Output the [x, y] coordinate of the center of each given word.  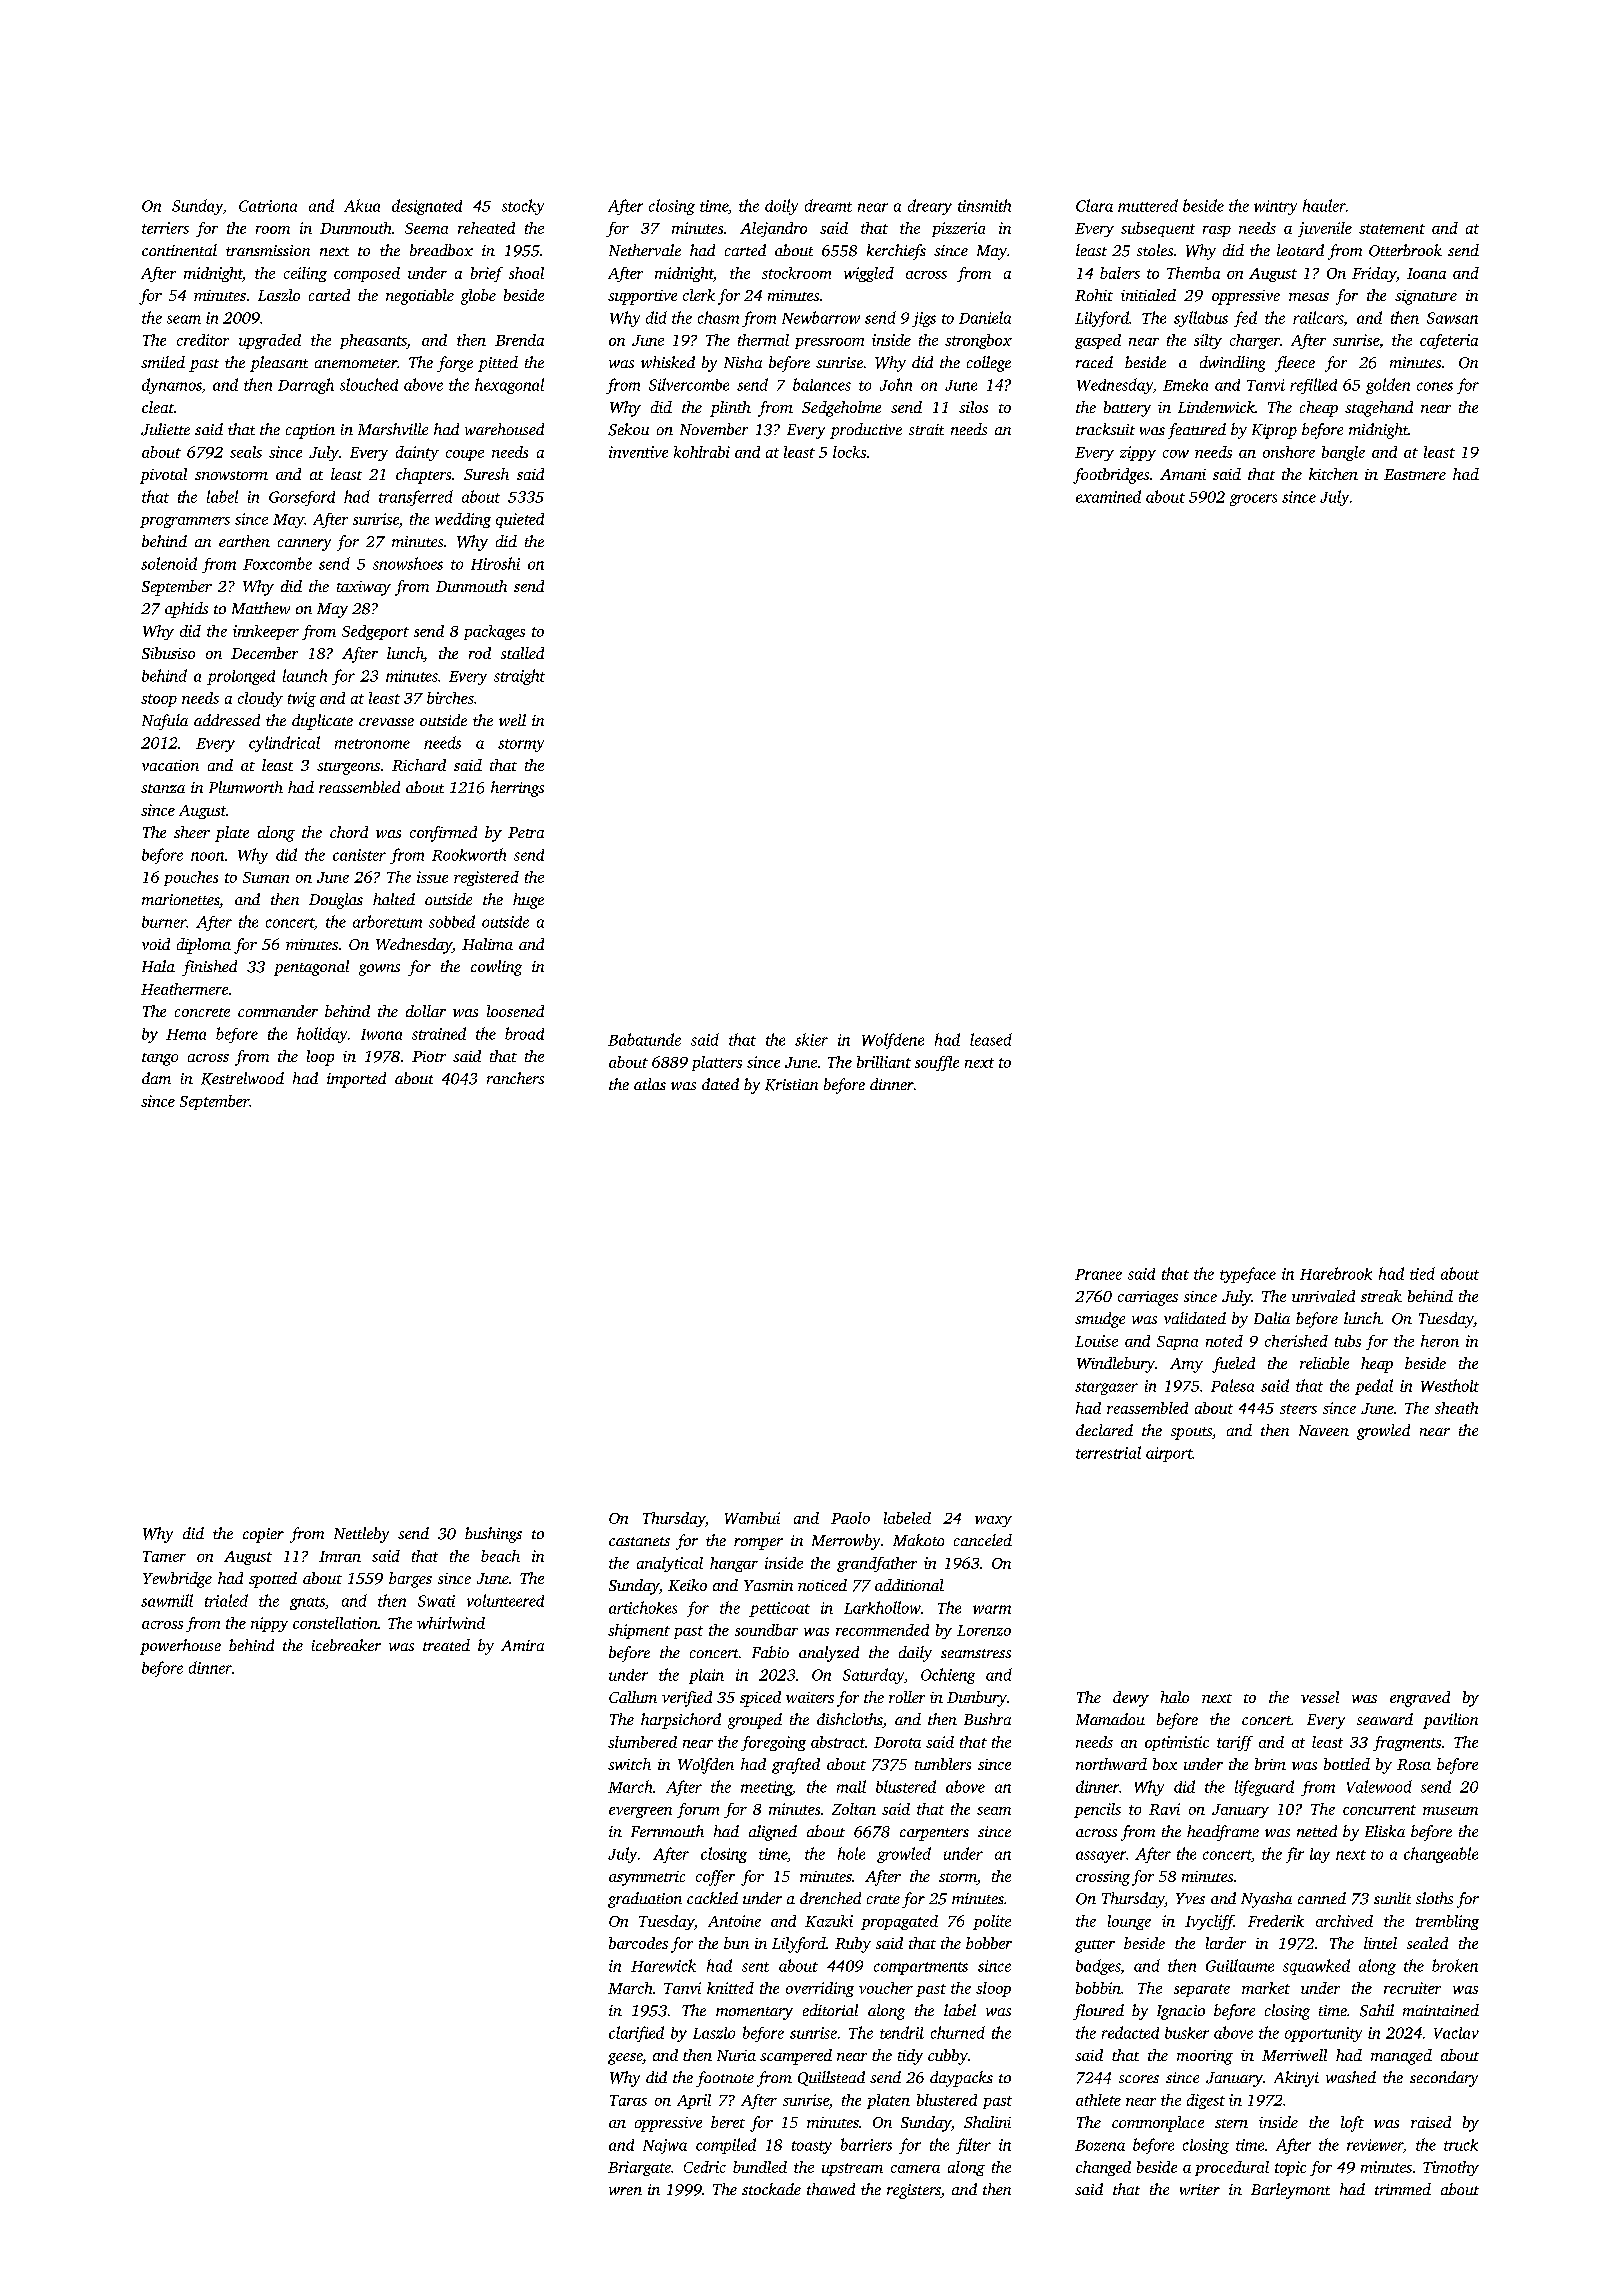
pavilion [1450, 1721]
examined [1108, 496]
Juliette [165, 429]
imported [356, 1080]
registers [914, 2191]
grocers [1253, 500]
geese [625, 2059]
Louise [1096, 1341]
